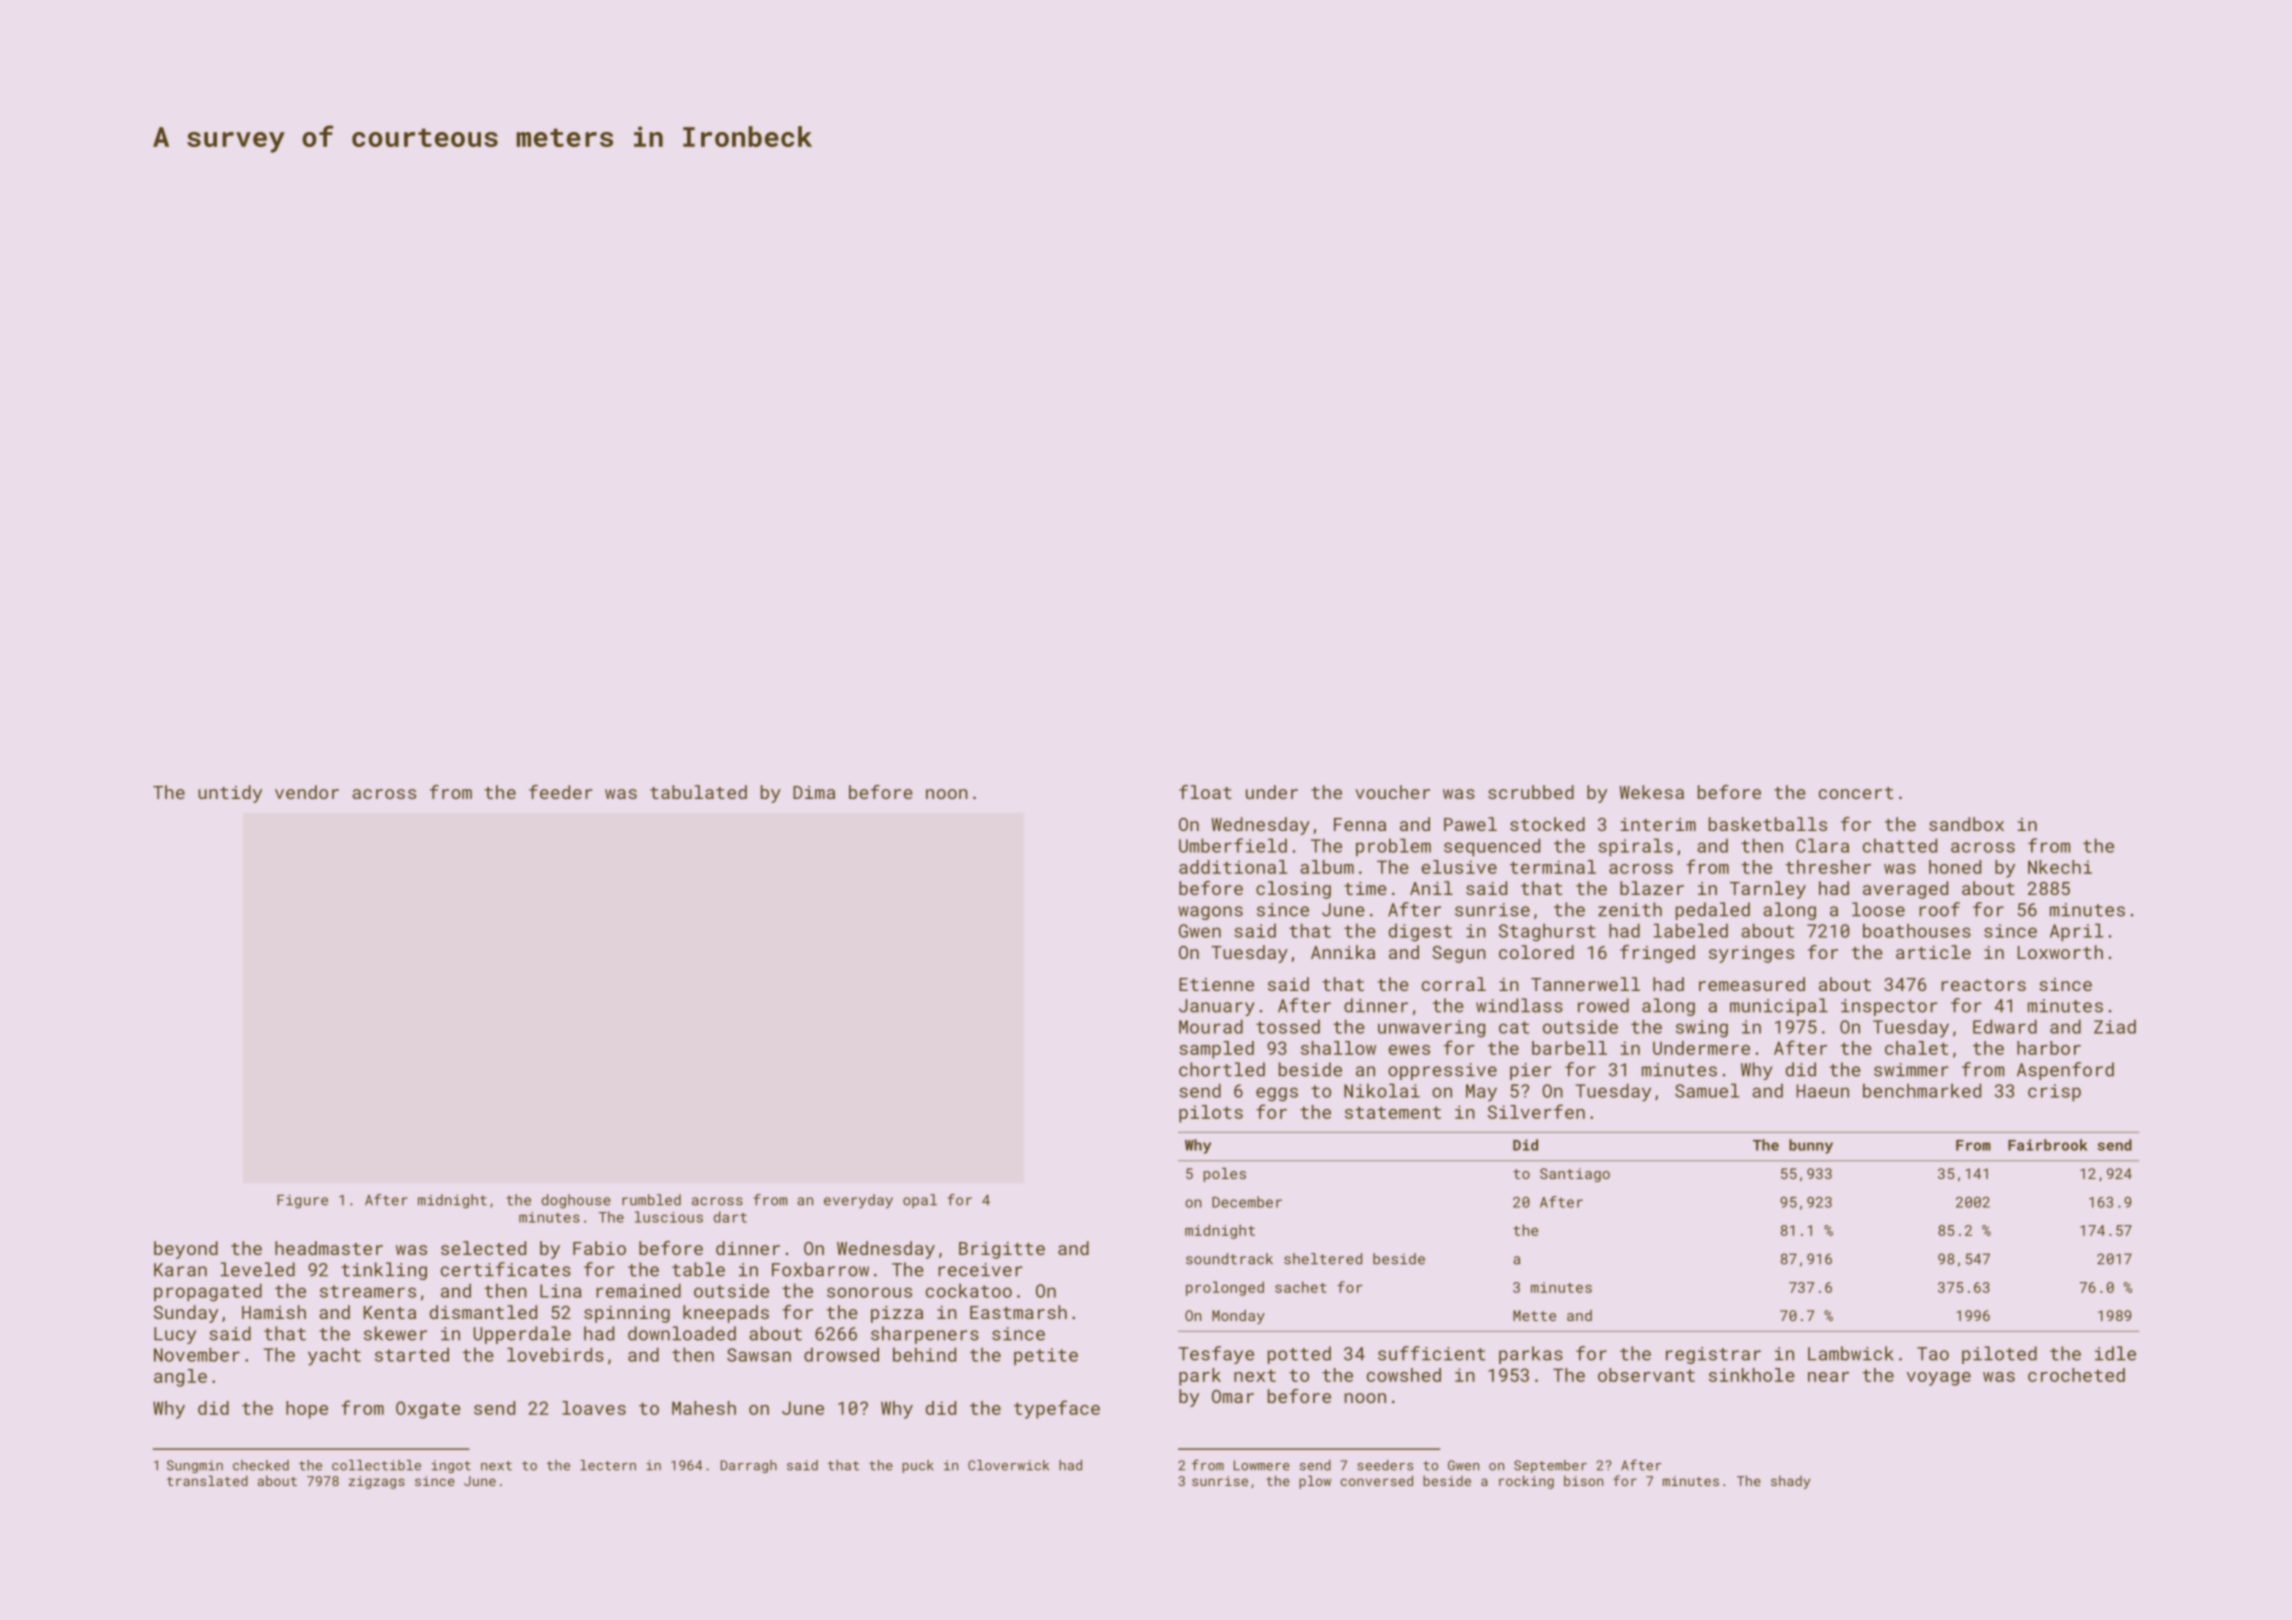  I want to click on April, so click(2076, 932).
